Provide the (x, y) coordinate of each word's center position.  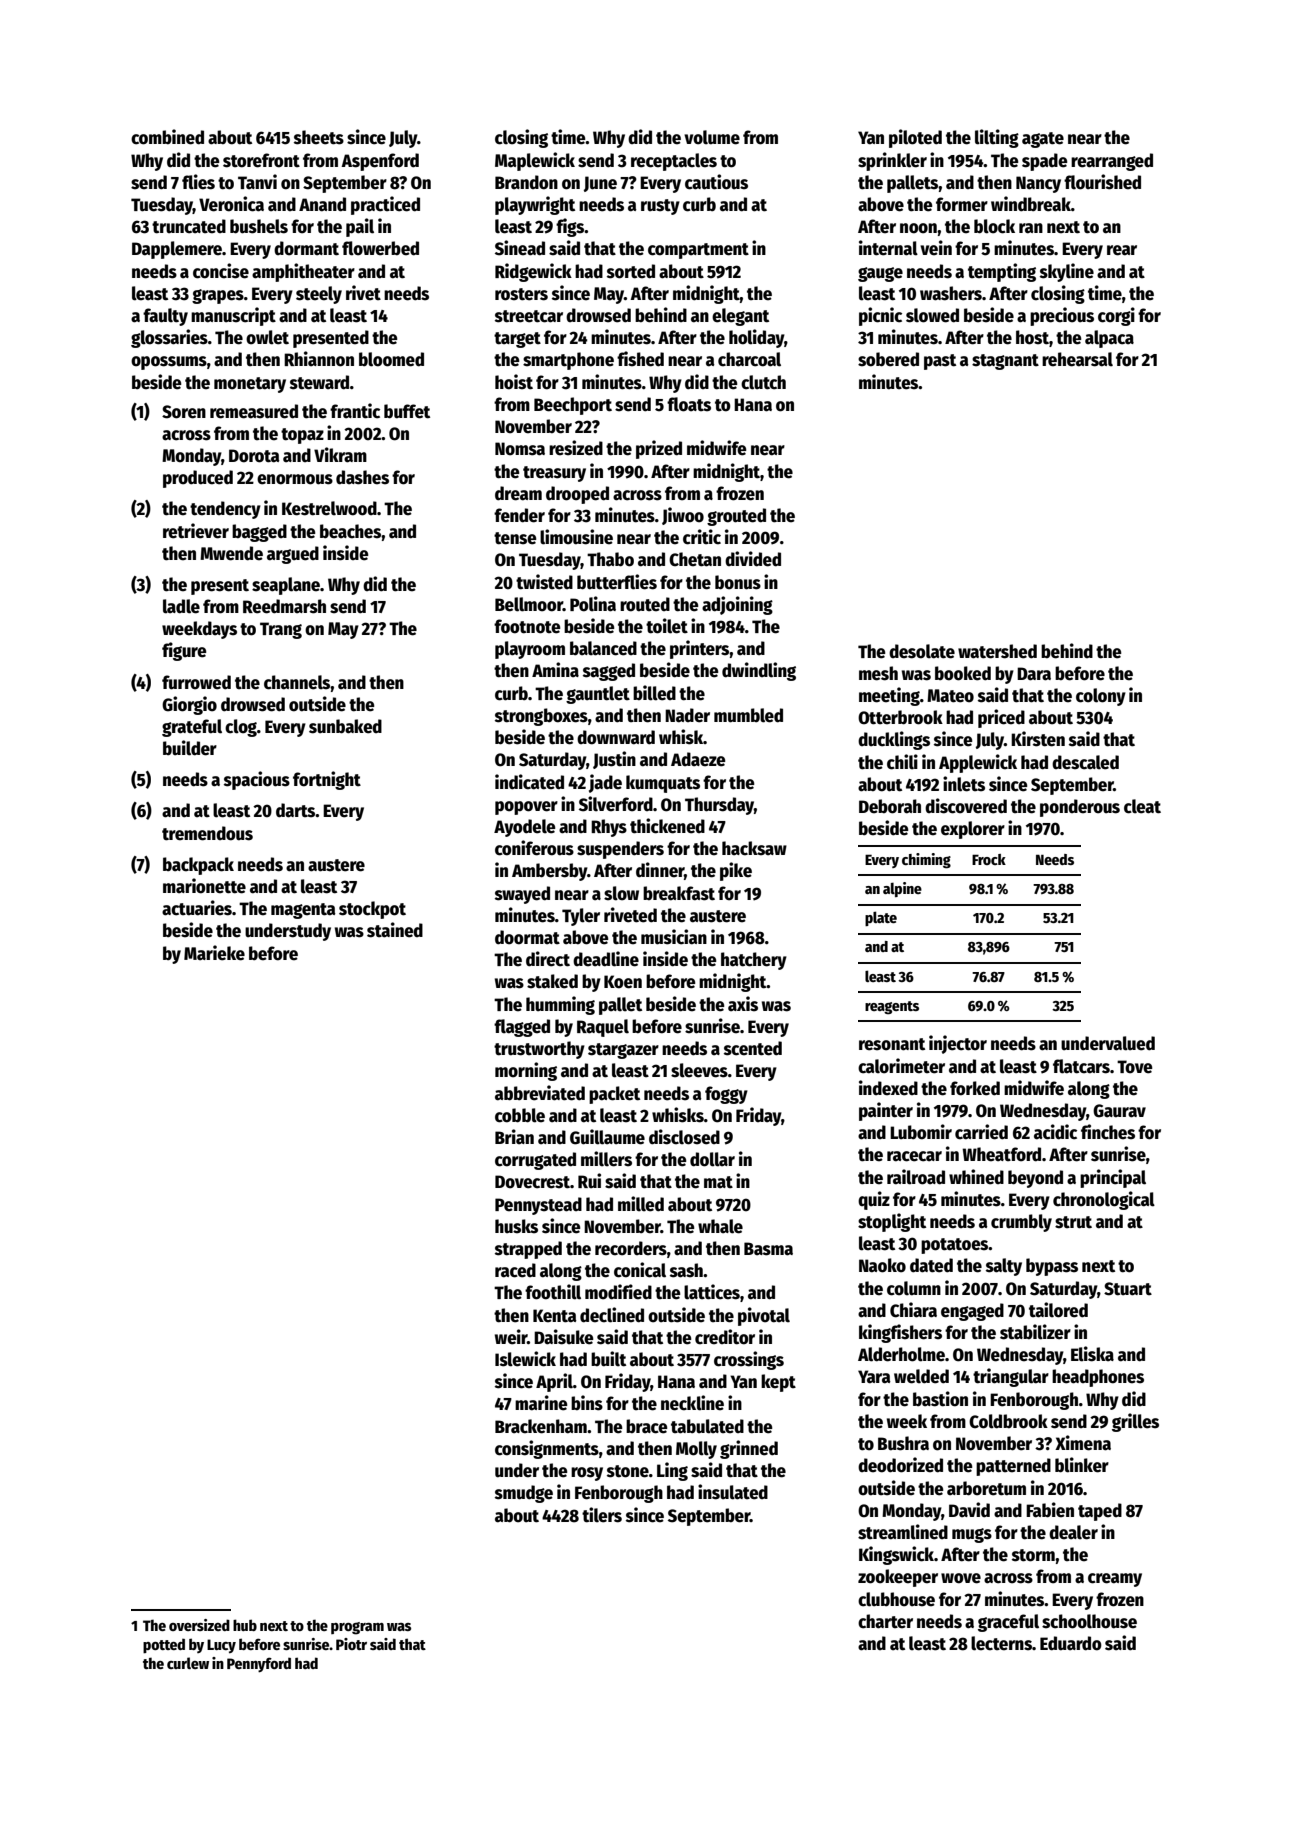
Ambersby (549, 872)
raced (515, 1270)
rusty (660, 207)
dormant (306, 248)
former (962, 204)
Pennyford (259, 1665)
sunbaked (345, 726)
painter (886, 1111)
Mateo (950, 696)
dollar (712, 1159)
